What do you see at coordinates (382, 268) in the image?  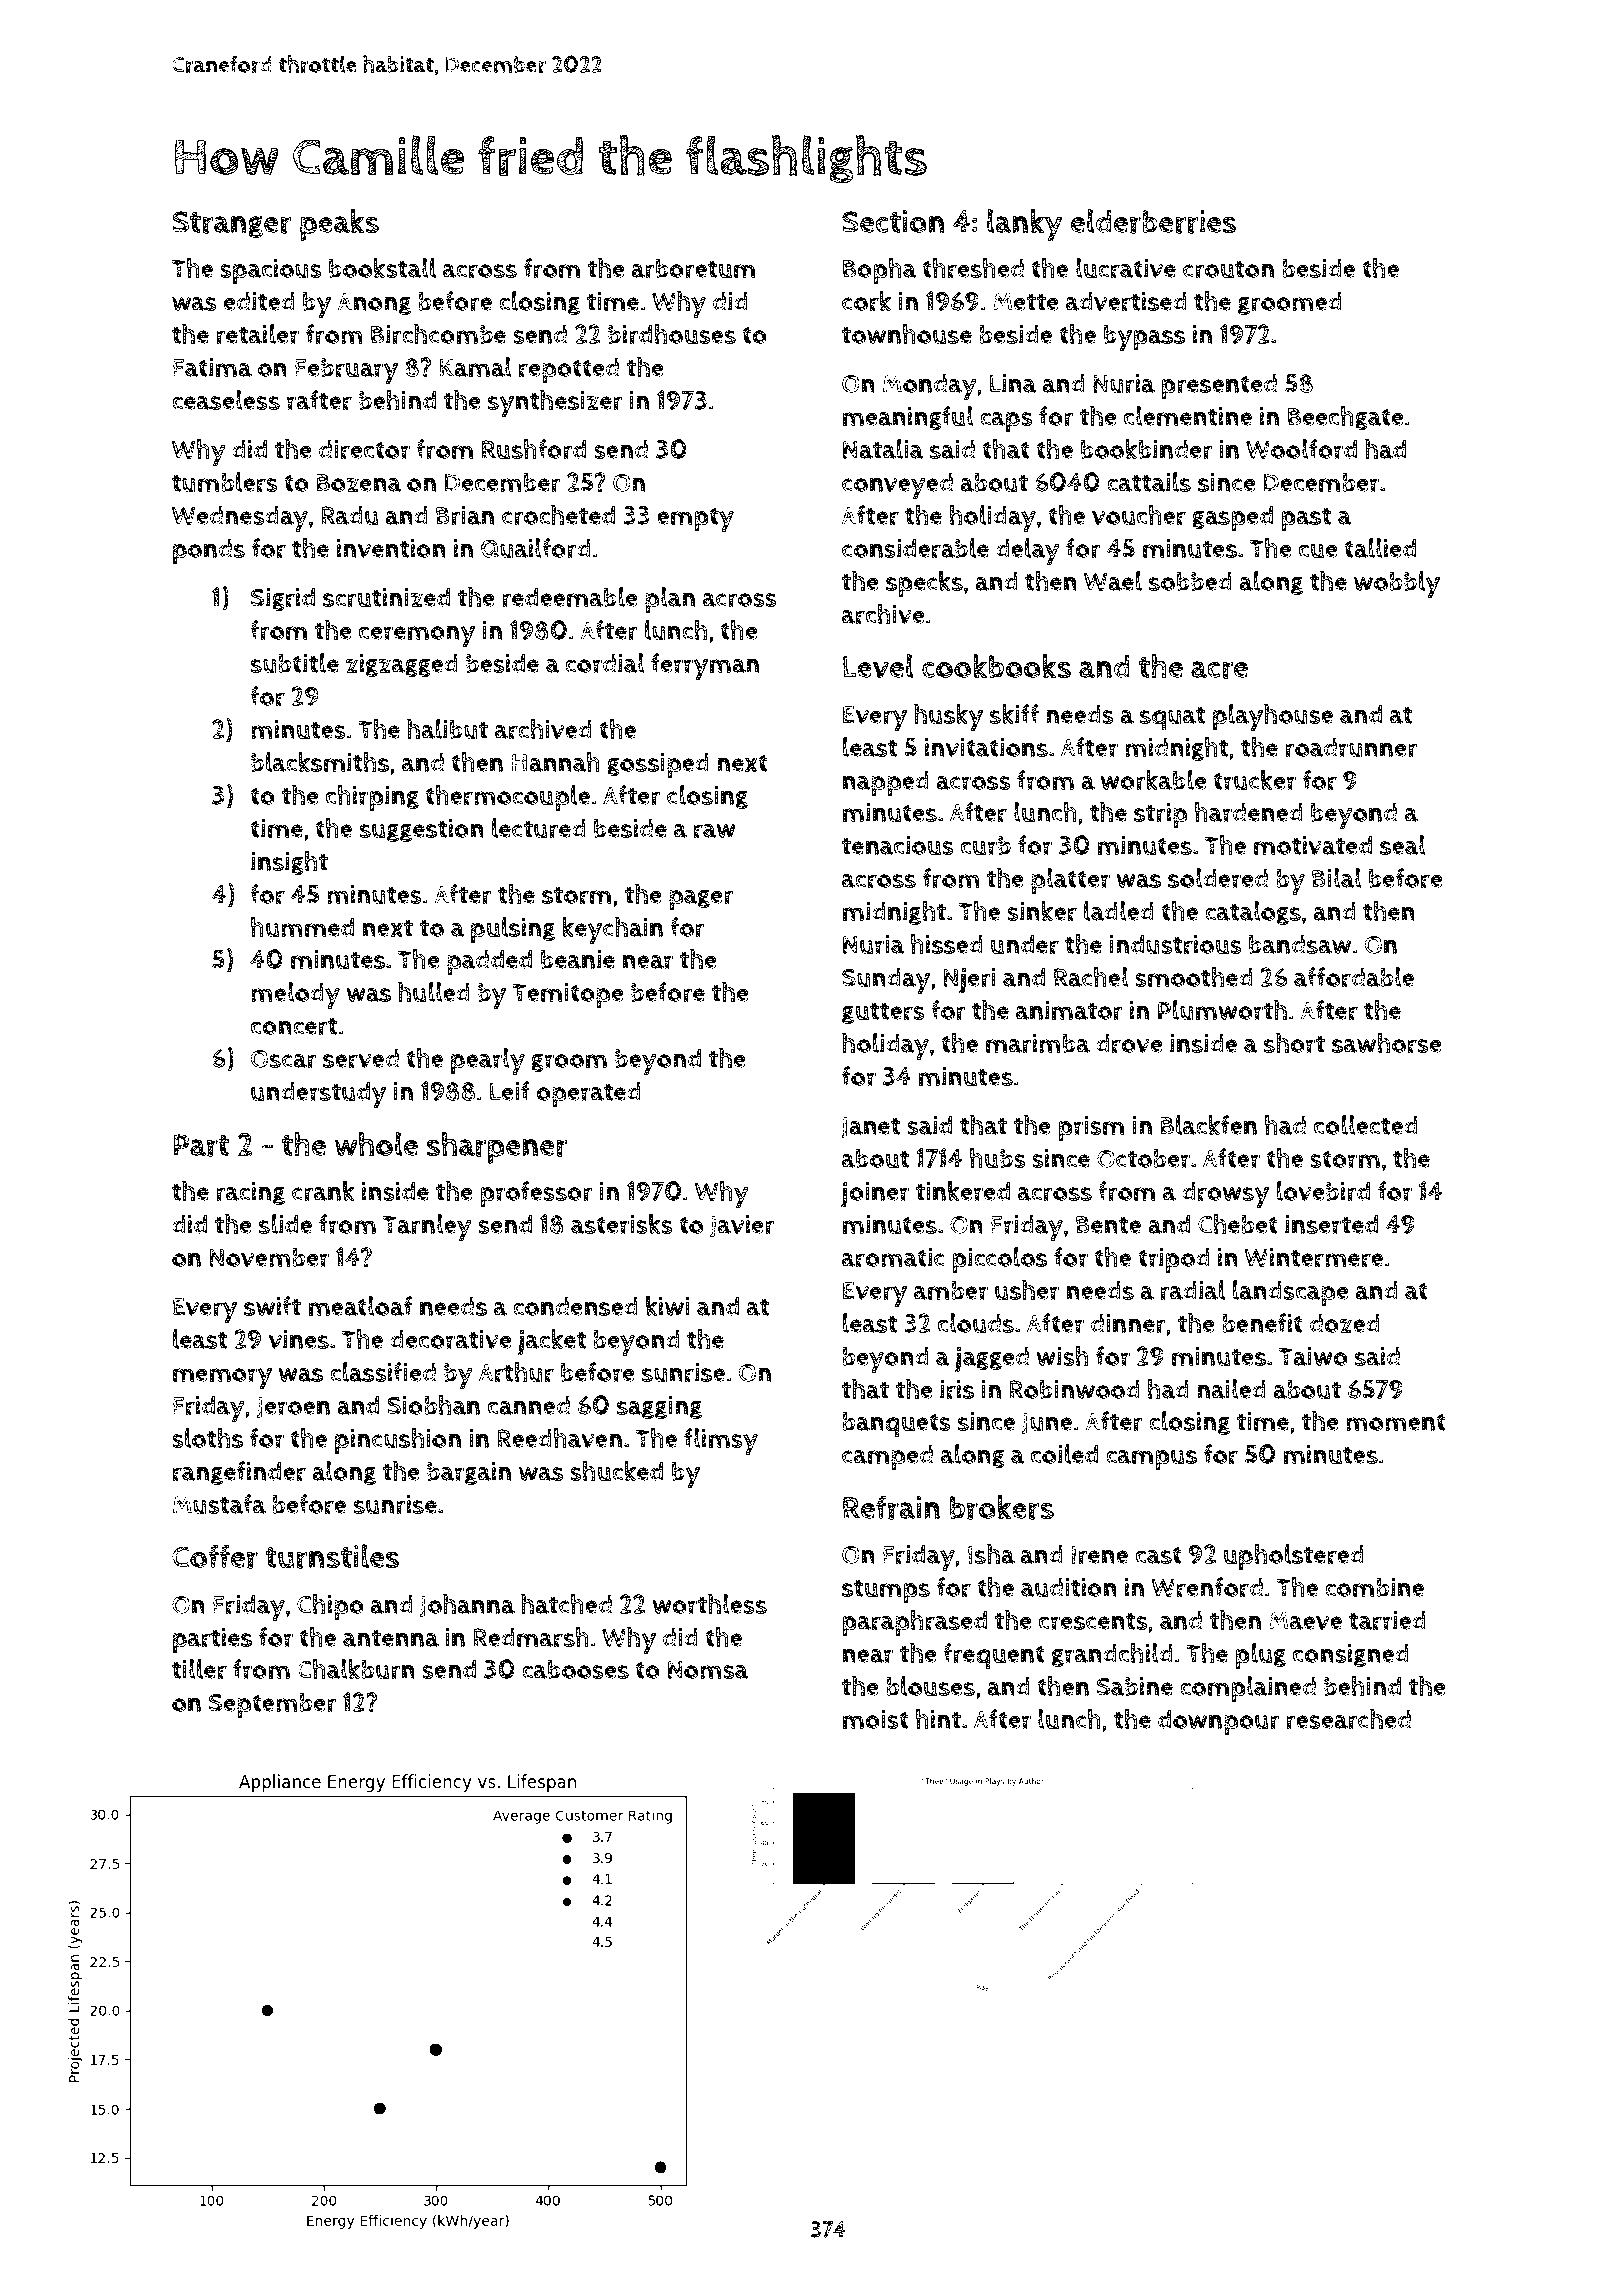 I see `bookstall` at bounding box center [382, 268].
